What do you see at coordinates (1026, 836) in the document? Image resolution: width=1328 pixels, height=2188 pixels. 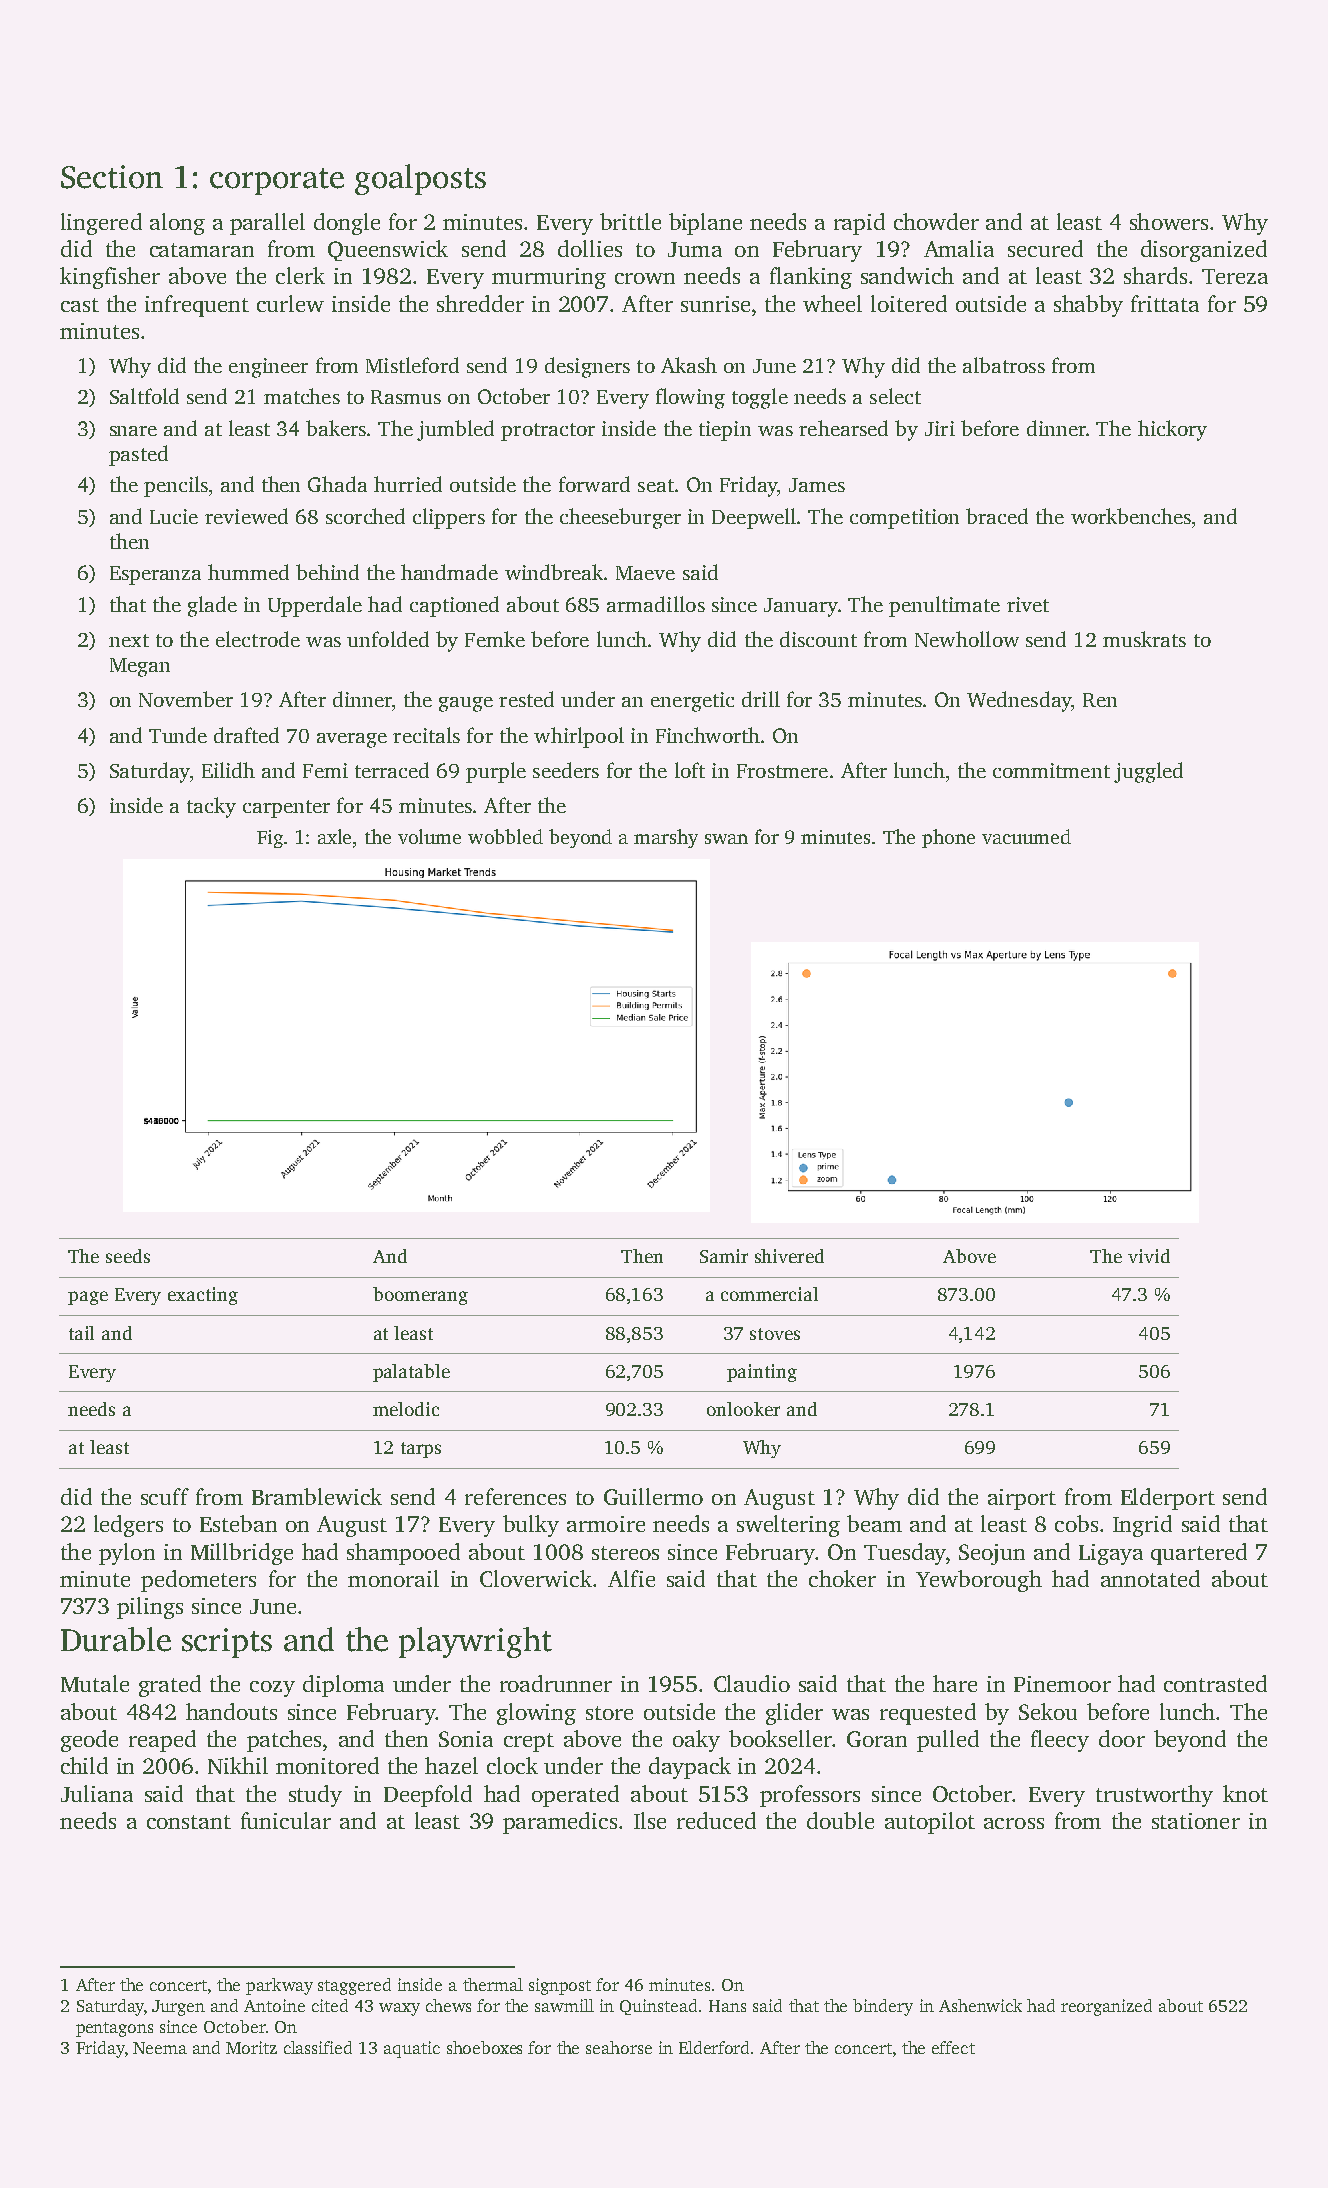 I see `vacuumed` at bounding box center [1026, 836].
